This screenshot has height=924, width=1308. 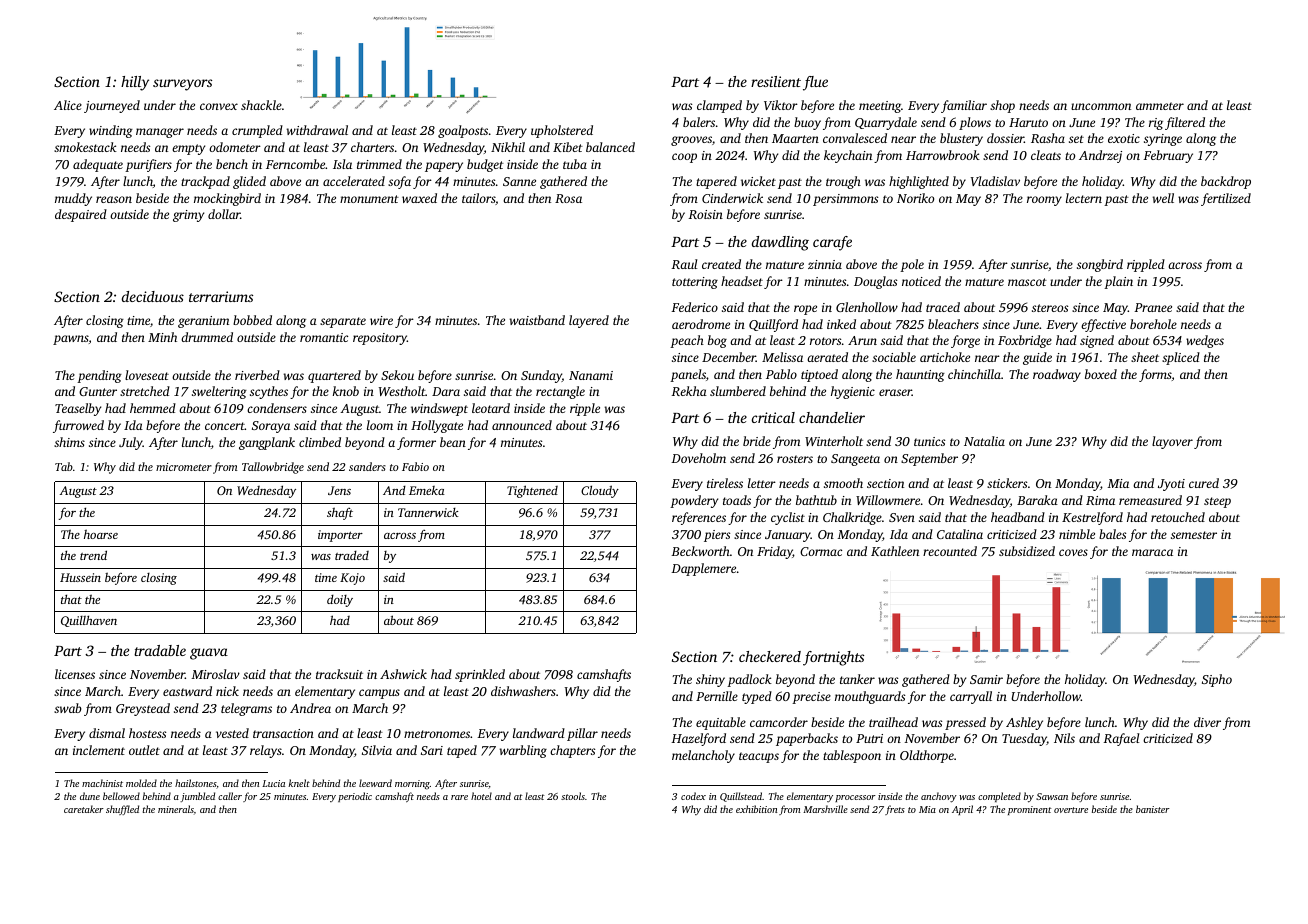 I want to click on forms, so click(x=1155, y=375).
